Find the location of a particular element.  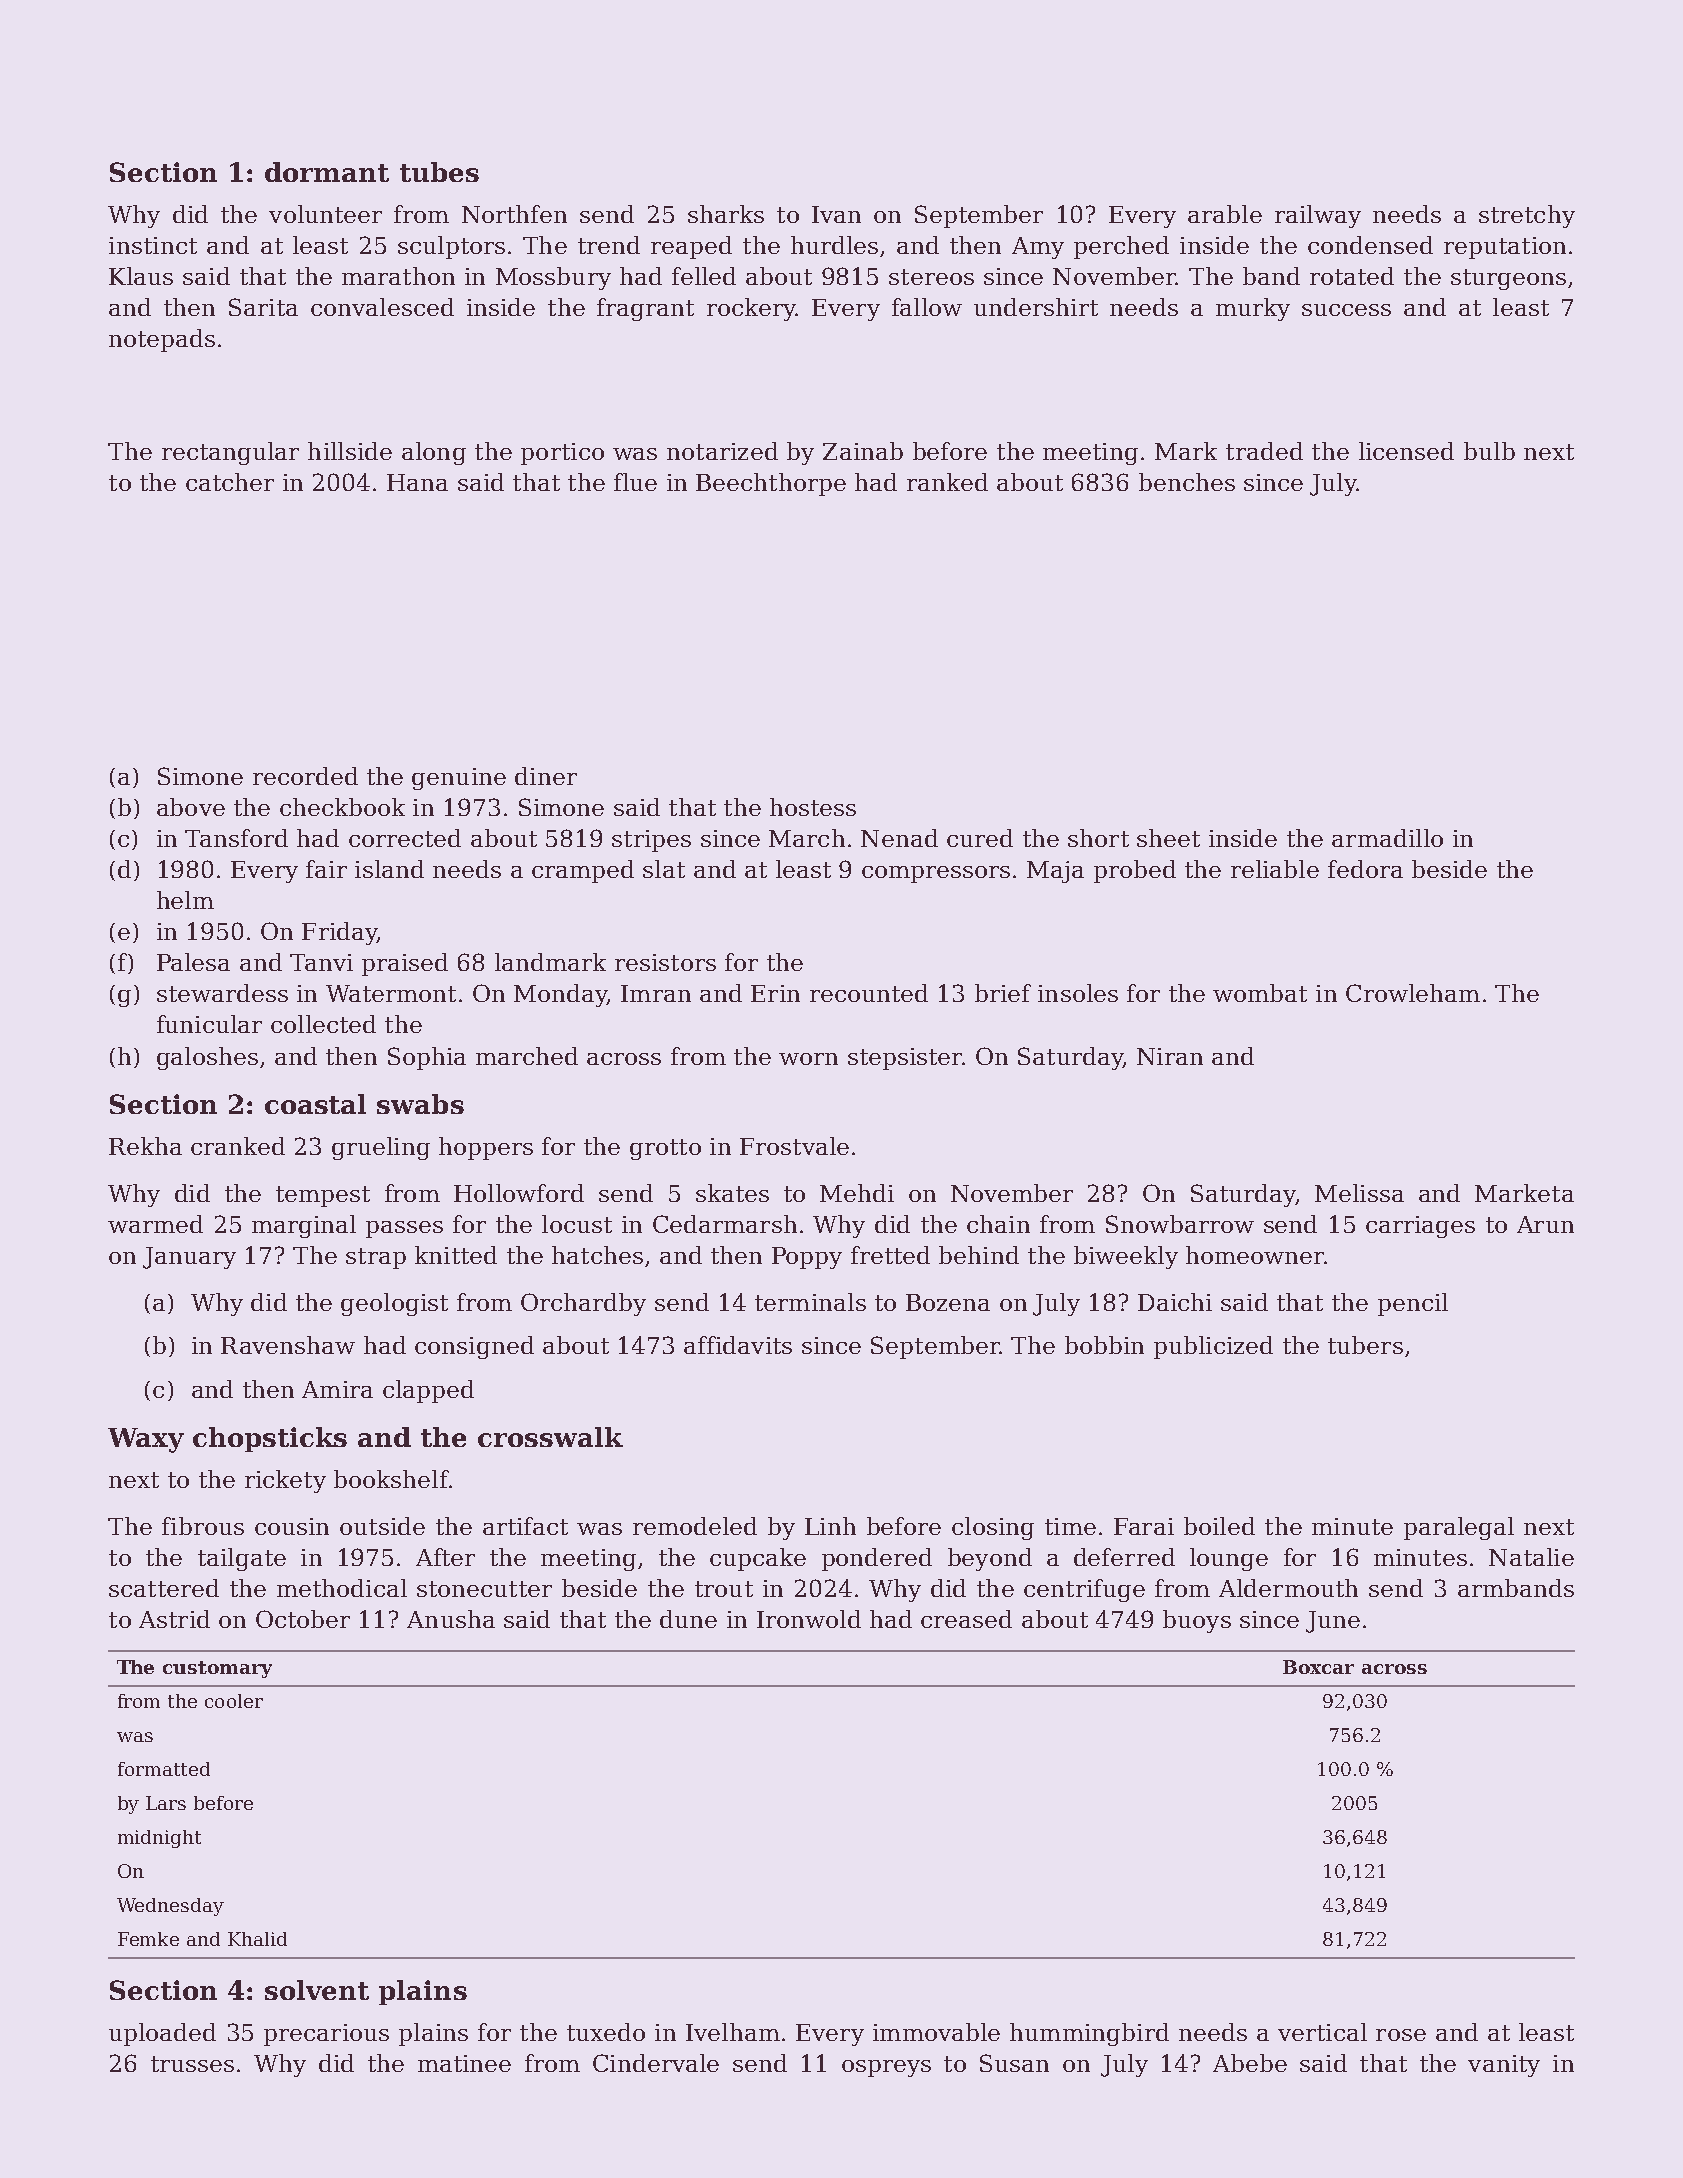

Erin is located at coordinates (775, 993).
